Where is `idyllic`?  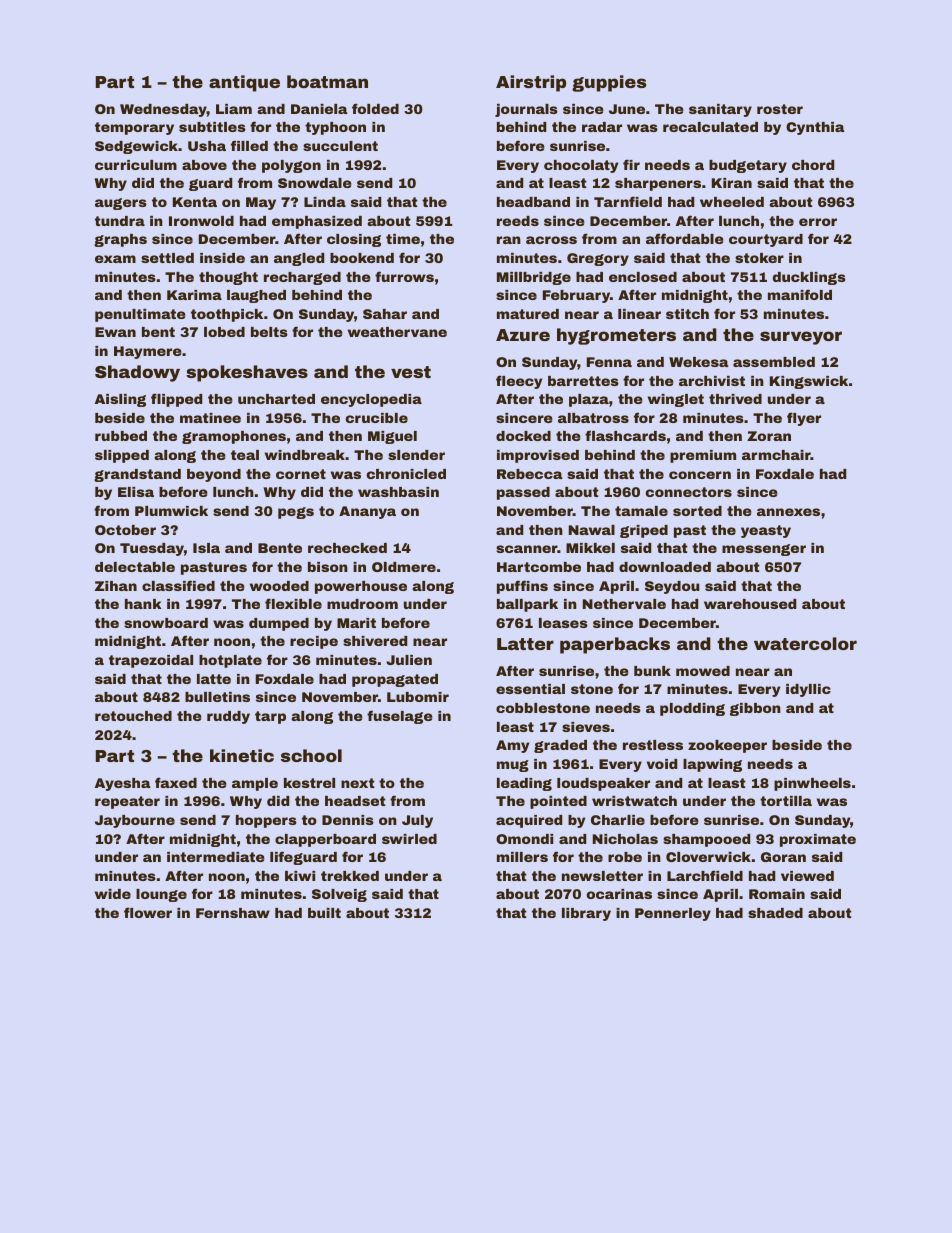
idyllic is located at coordinates (808, 690).
